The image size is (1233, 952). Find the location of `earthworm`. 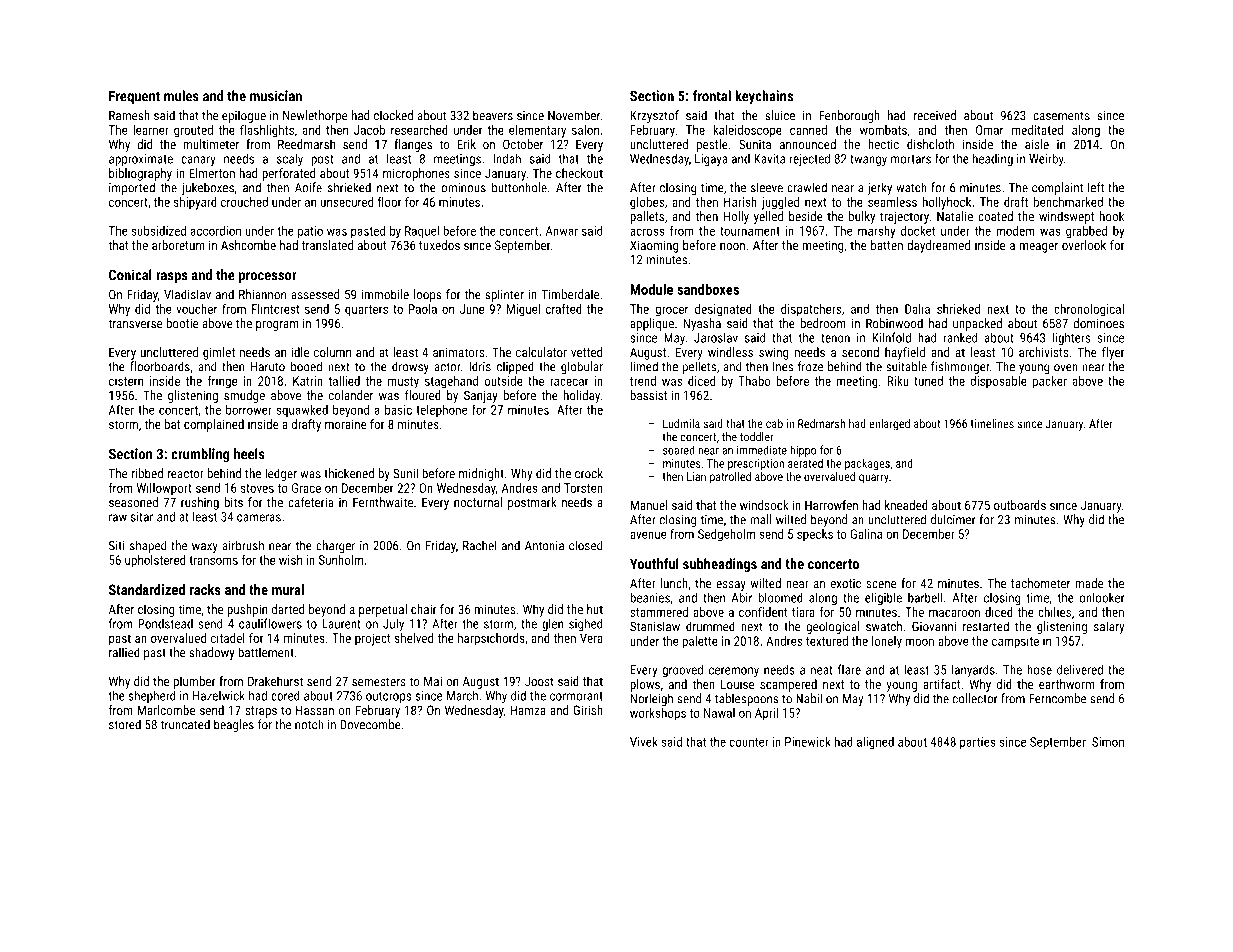

earthworm is located at coordinates (1066, 684).
